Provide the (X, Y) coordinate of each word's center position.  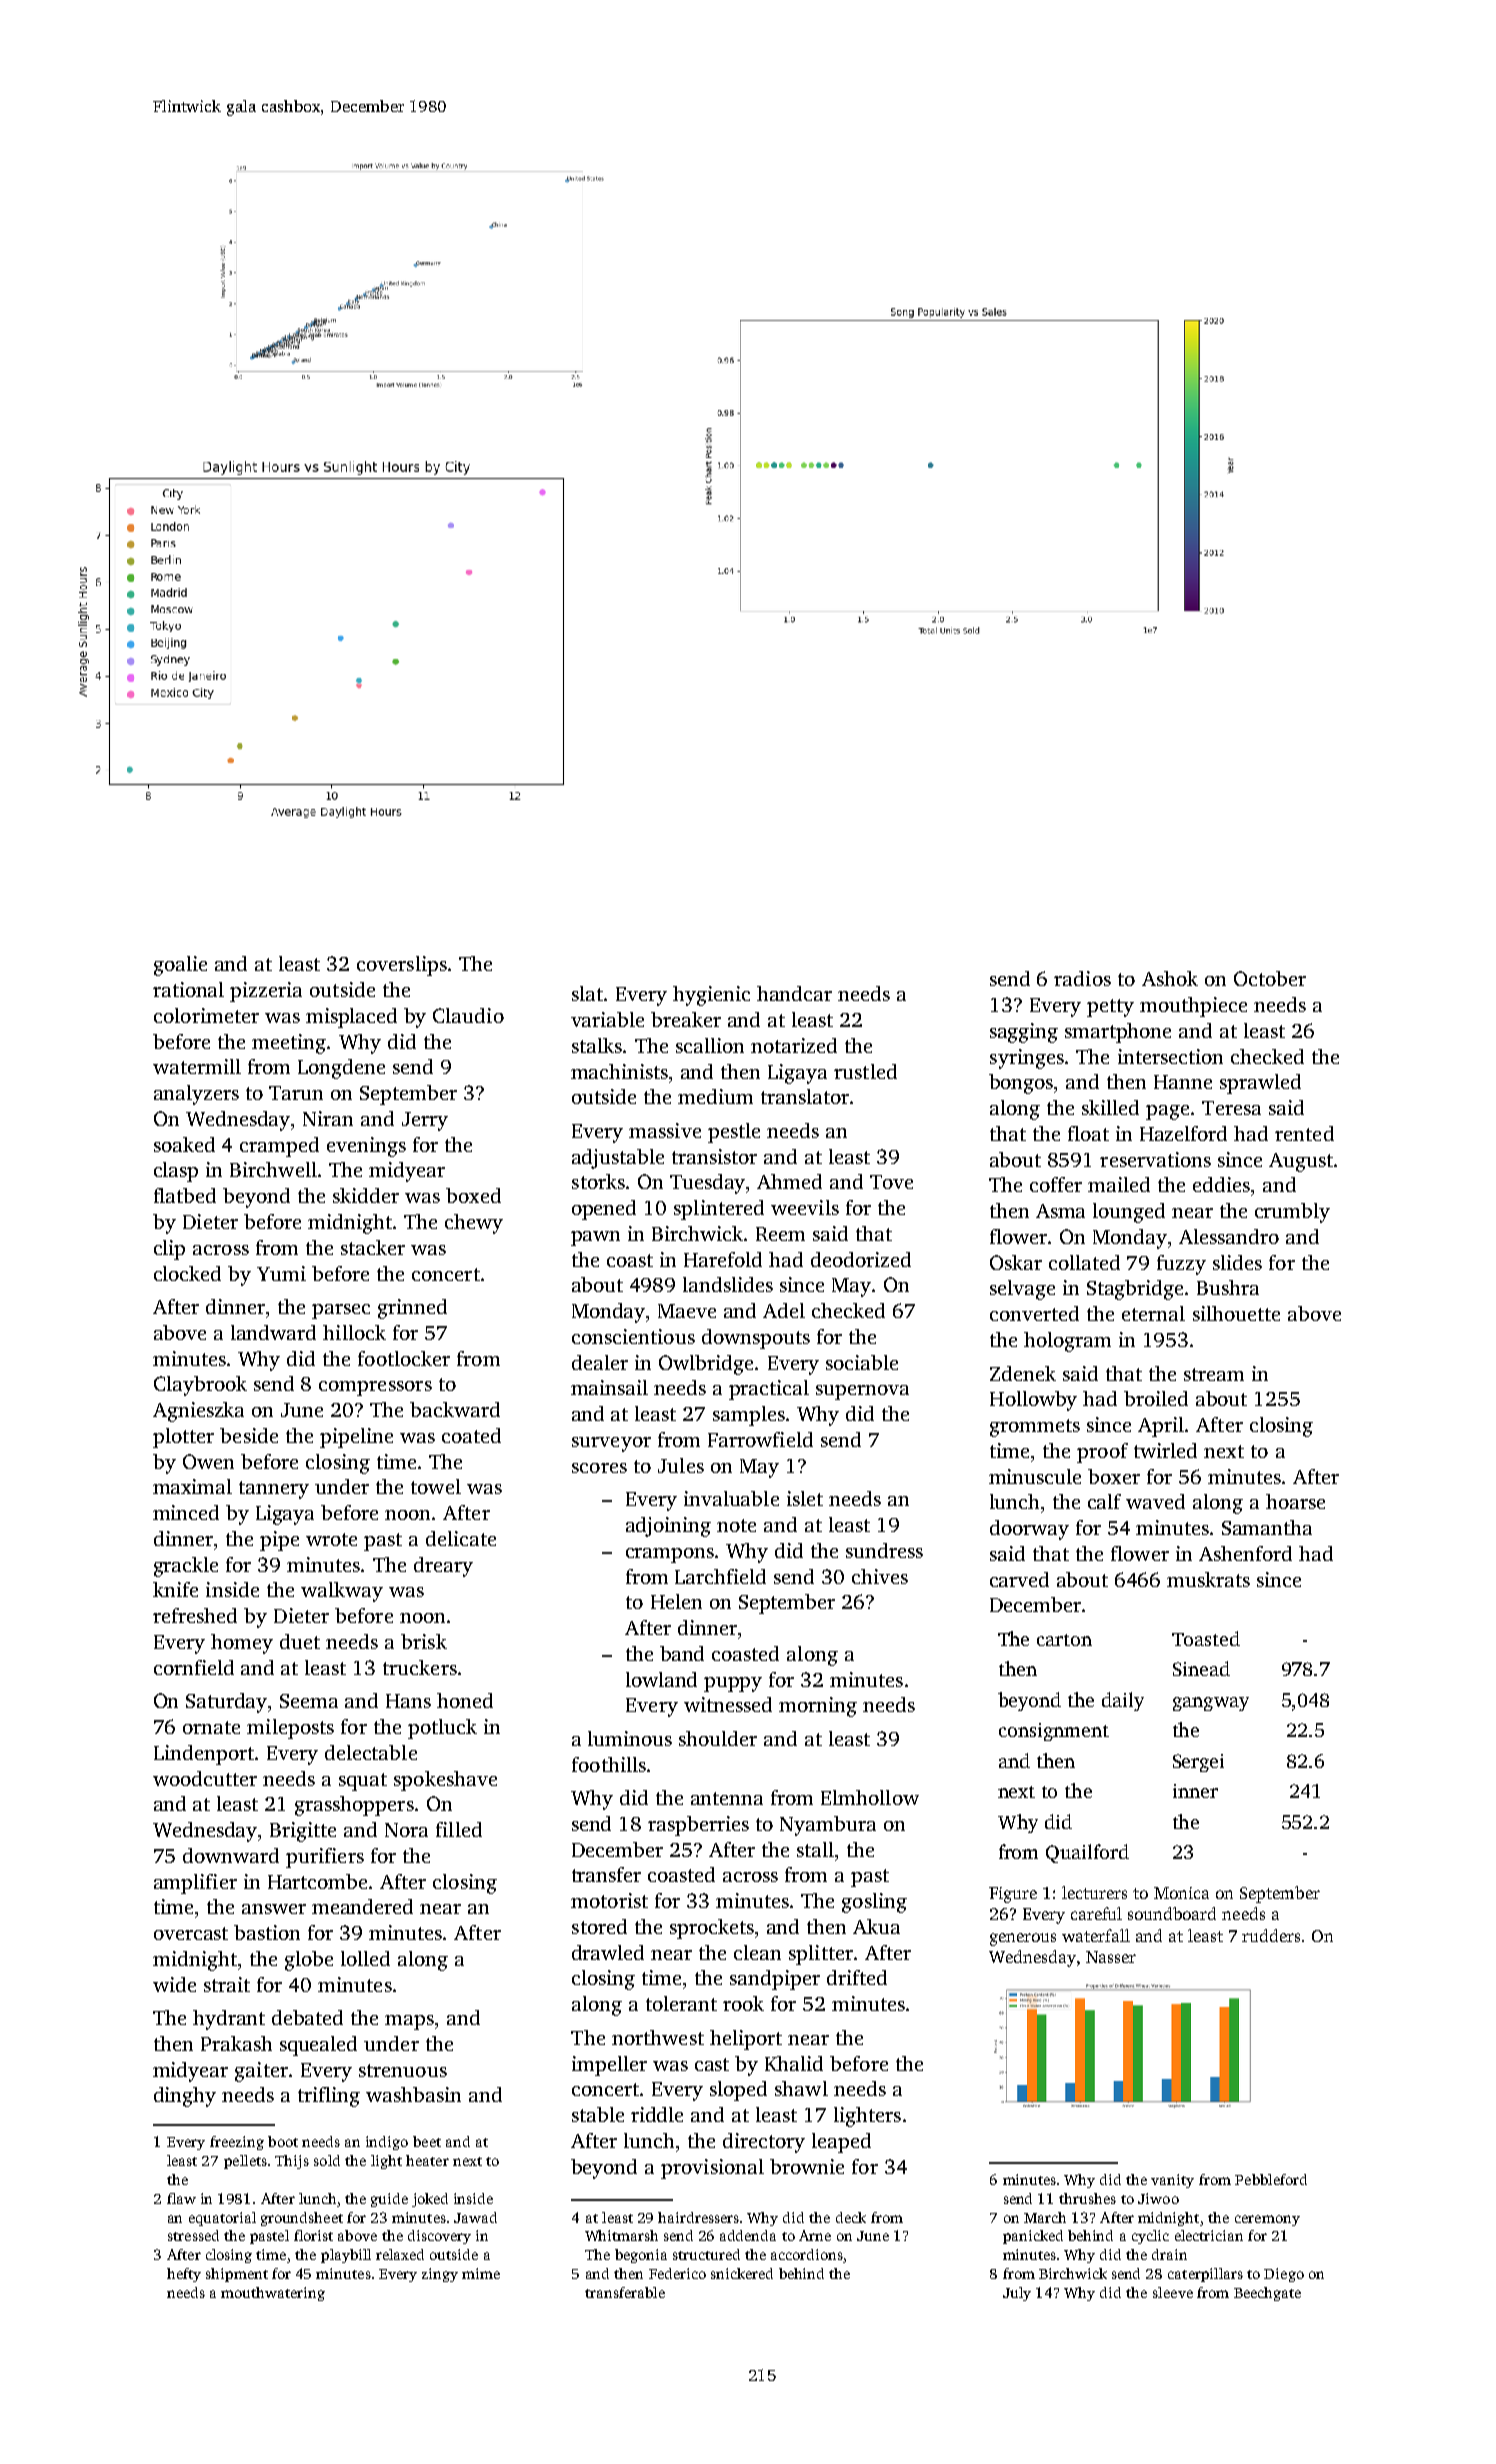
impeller (609, 2066)
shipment (237, 2275)
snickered (742, 2273)
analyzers (196, 1095)
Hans (408, 1701)
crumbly (1292, 1213)
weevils (805, 1207)
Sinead (1201, 1668)
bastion (267, 1932)
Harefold (723, 1259)
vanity (1172, 2181)
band (682, 1653)
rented (1304, 1133)
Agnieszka (198, 1412)
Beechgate (1267, 2294)
